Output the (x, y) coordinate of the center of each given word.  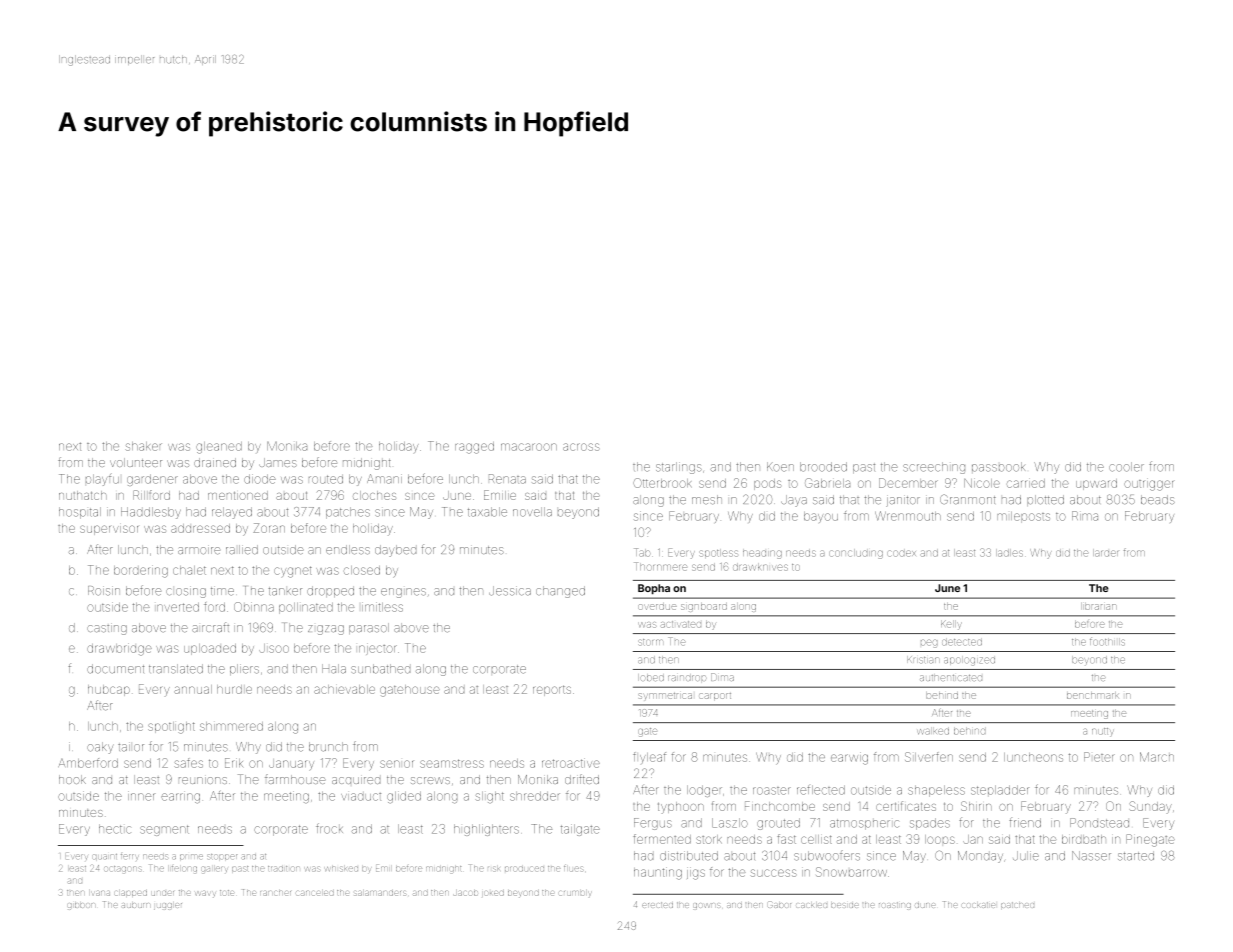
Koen (780, 467)
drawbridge (119, 649)
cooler (1126, 467)
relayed (232, 513)
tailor (131, 747)
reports (552, 690)
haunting (658, 873)
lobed (652, 678)
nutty (1103, 732)
